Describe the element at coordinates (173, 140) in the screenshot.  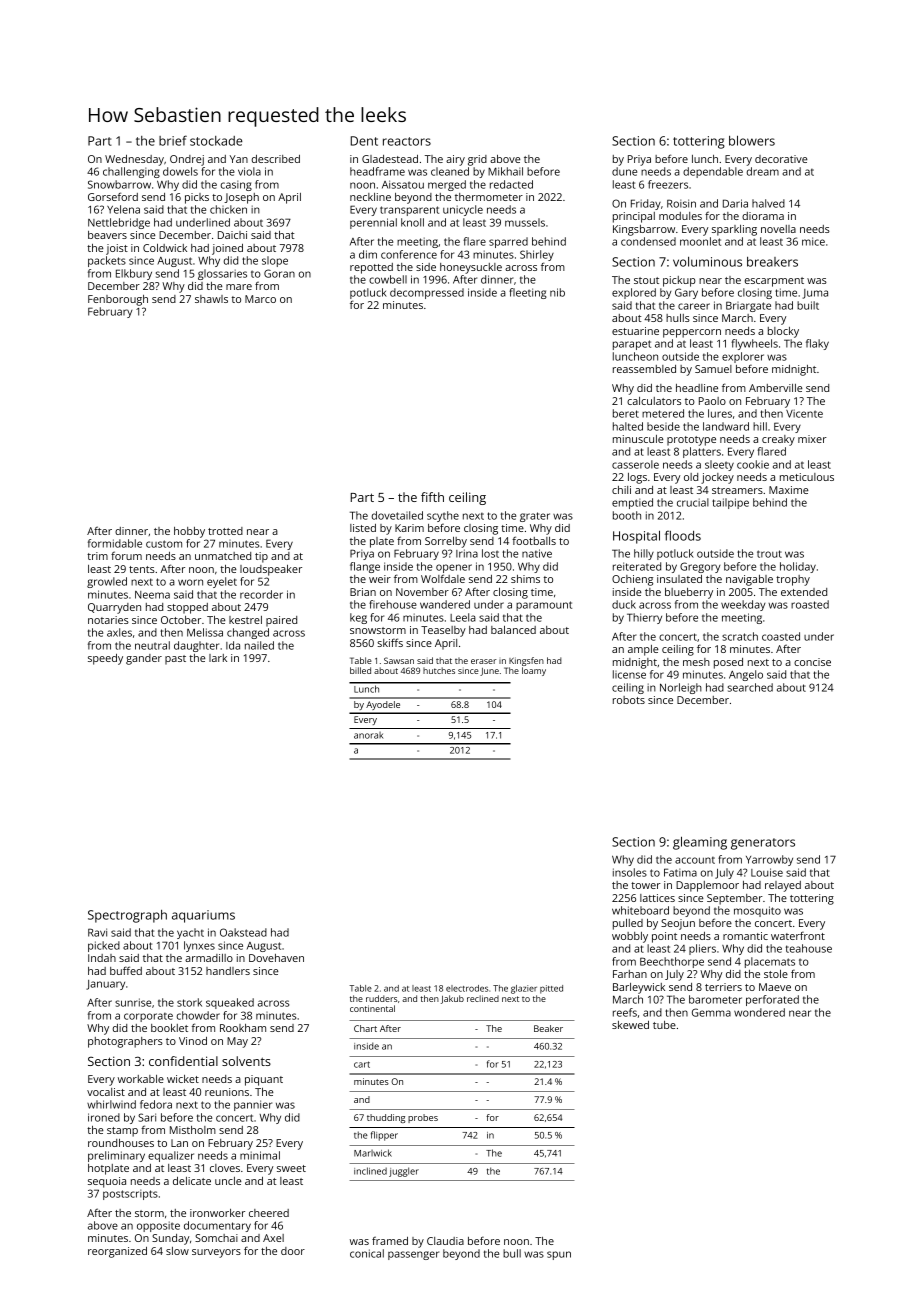
I see `brief` at that location.
